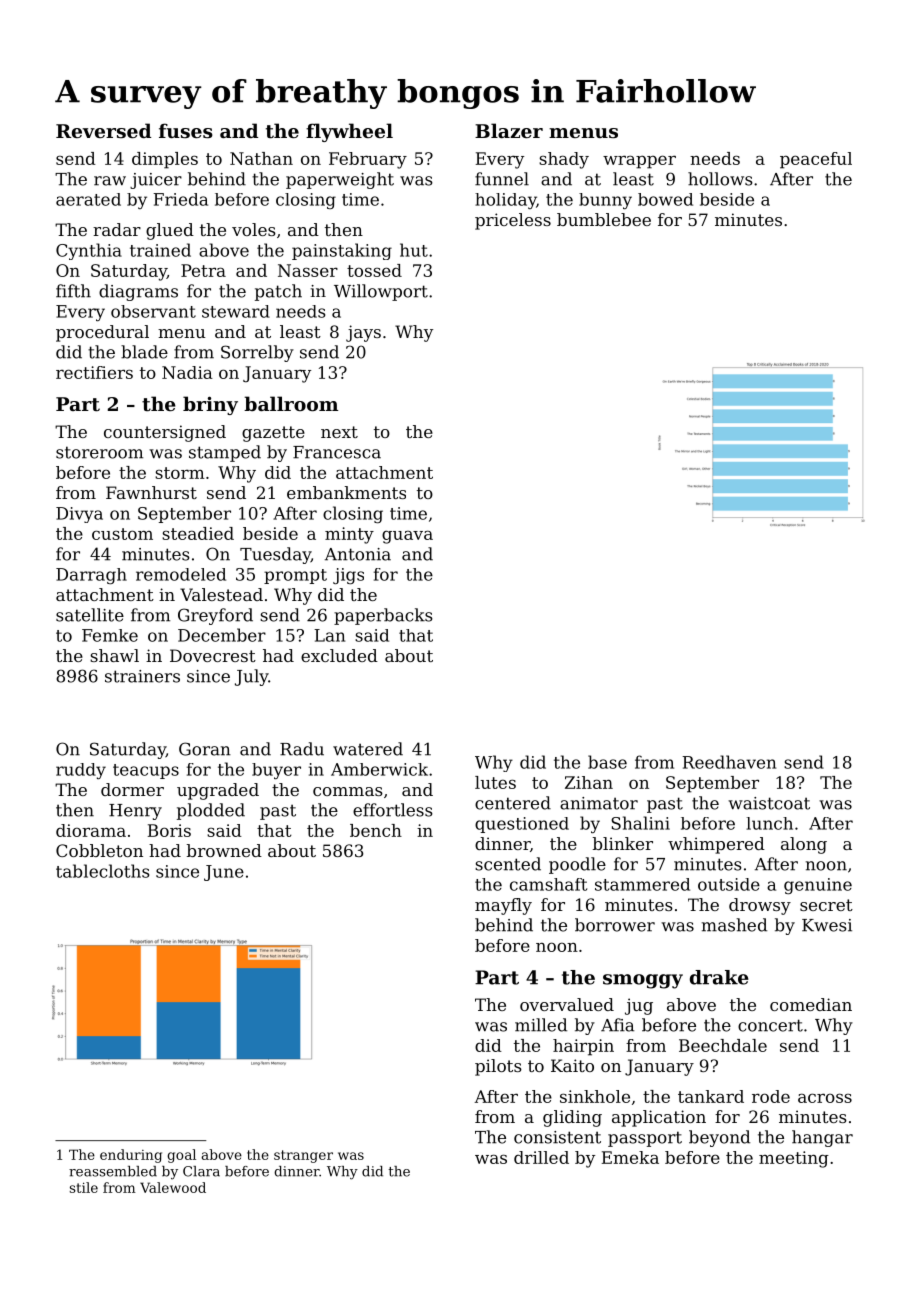 This screenshot has height=1316, width=908. I want to click on paperbacks, so click(383, 616).
